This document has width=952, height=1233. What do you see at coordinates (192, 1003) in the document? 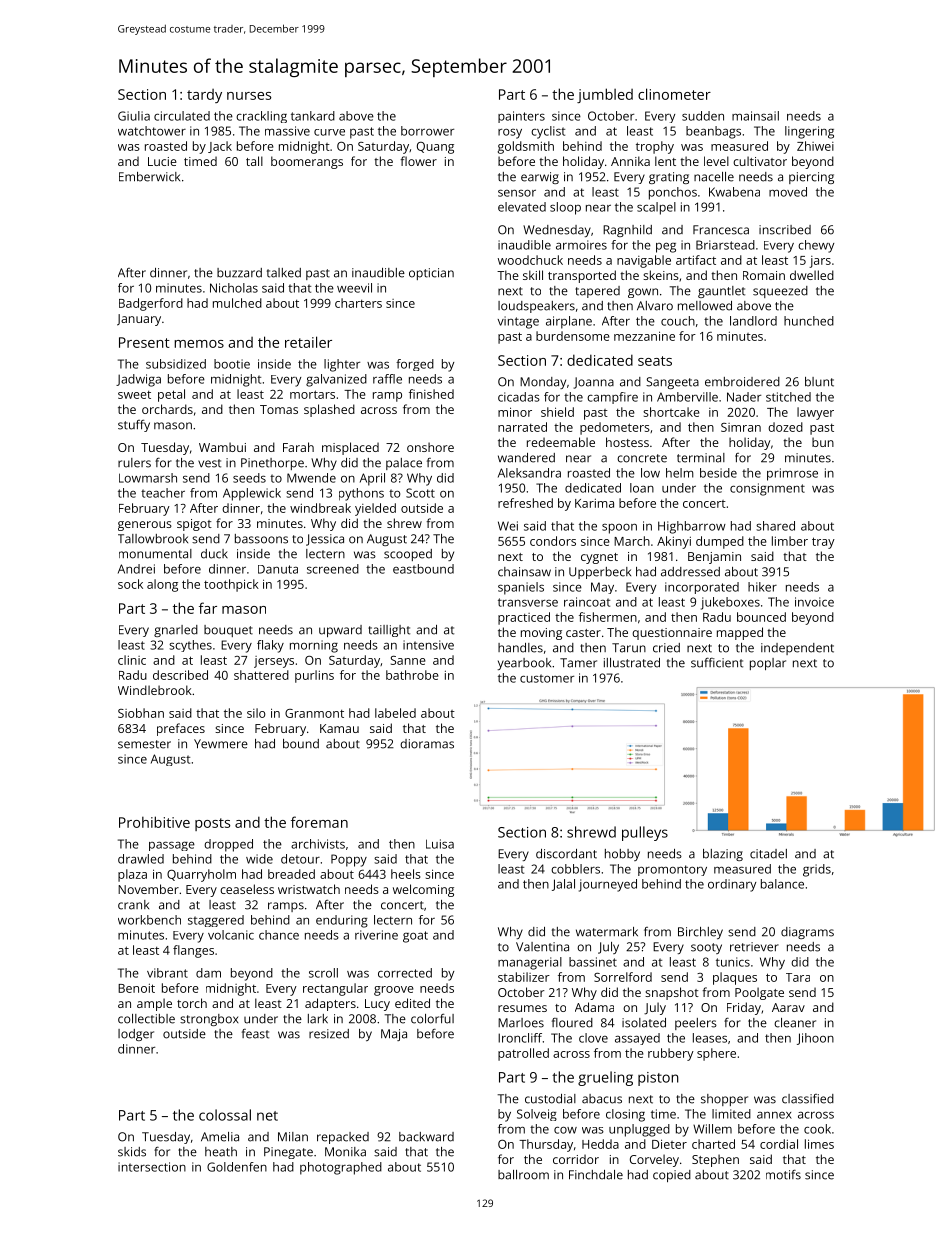
I see `torch` at bounding box center [192, 1003].
